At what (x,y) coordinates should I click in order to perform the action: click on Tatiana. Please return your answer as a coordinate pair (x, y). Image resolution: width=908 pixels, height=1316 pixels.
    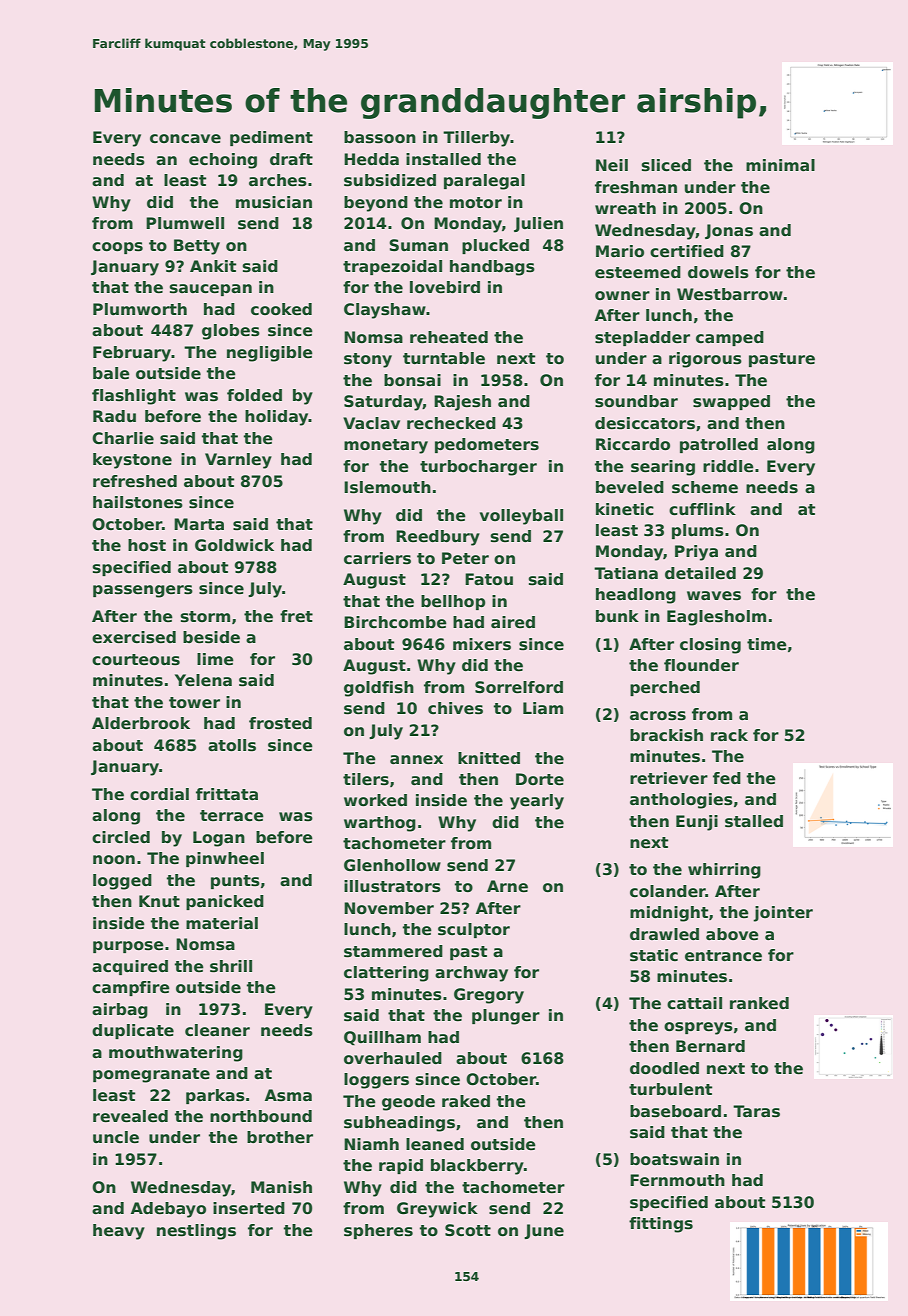
    Looking at the image, I should click on (626, 573).
